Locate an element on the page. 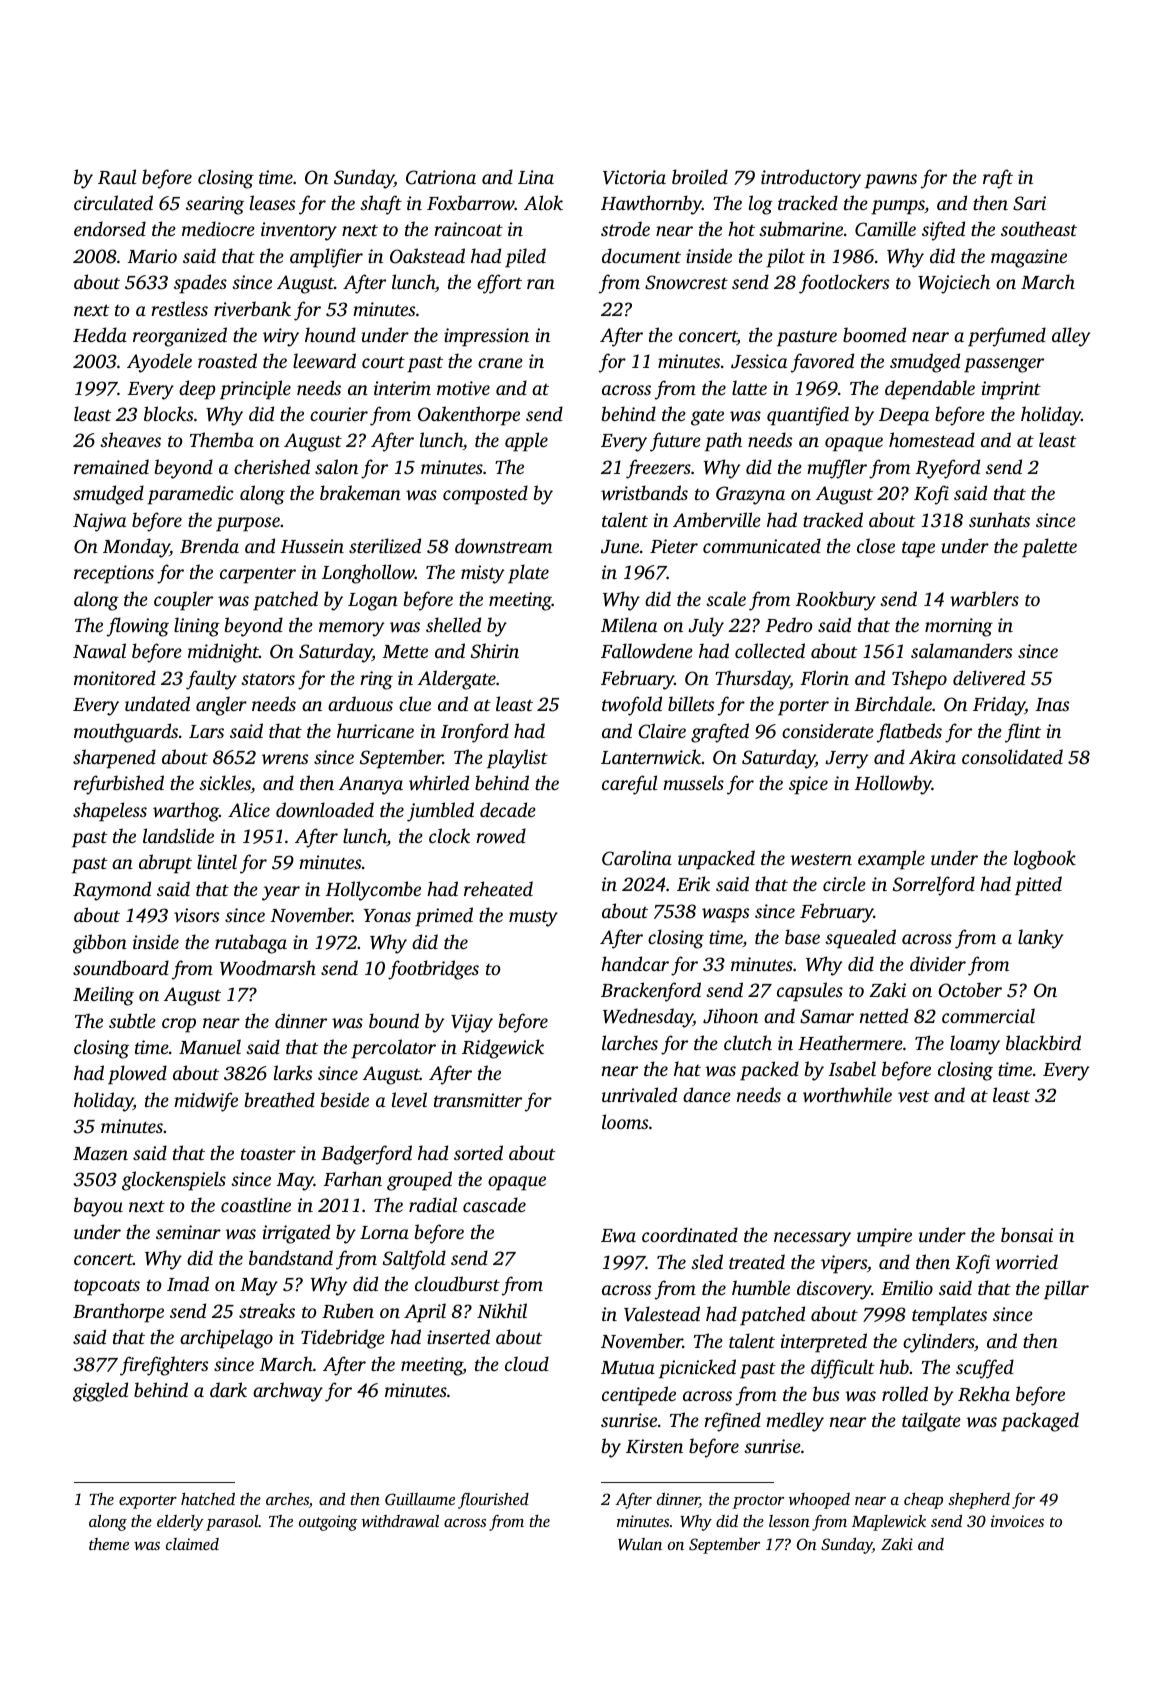 The image size is (1165, 1688). topcoats is located at coordinates (107, 1287).
